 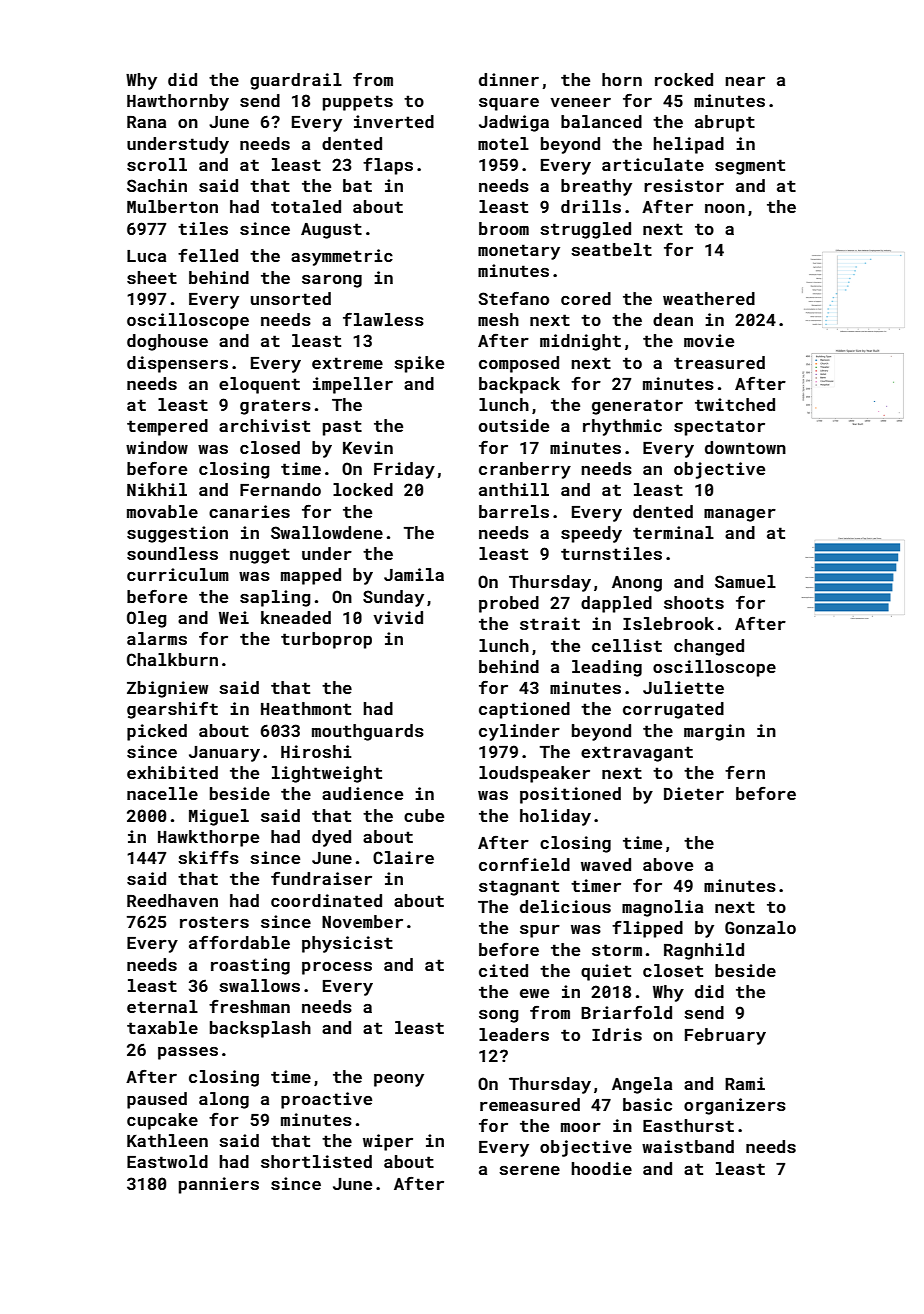 I want to click on Jadwiga, so click(x=514, y=123).
